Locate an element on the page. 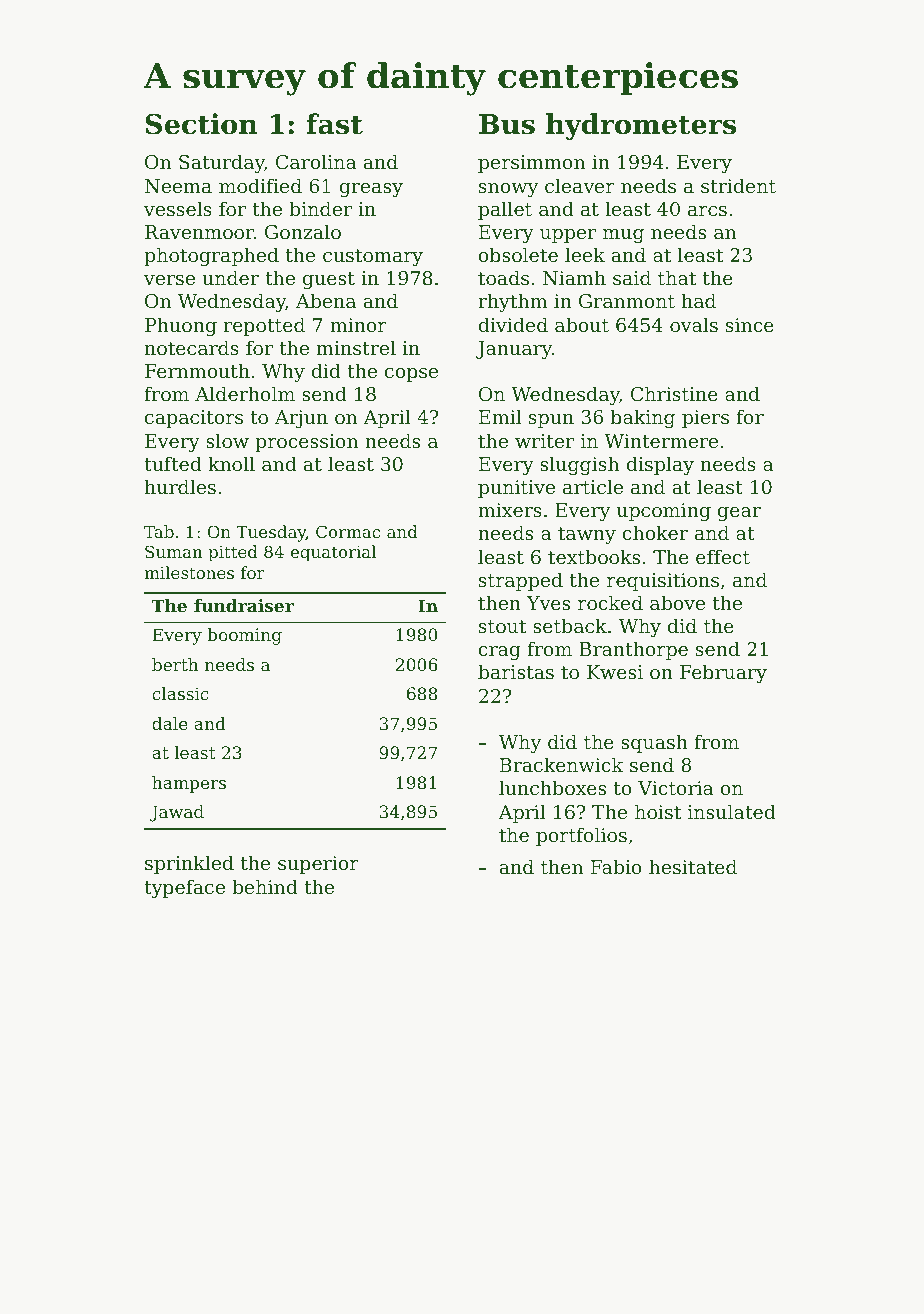  strident is located at coordinates (738, 185).
